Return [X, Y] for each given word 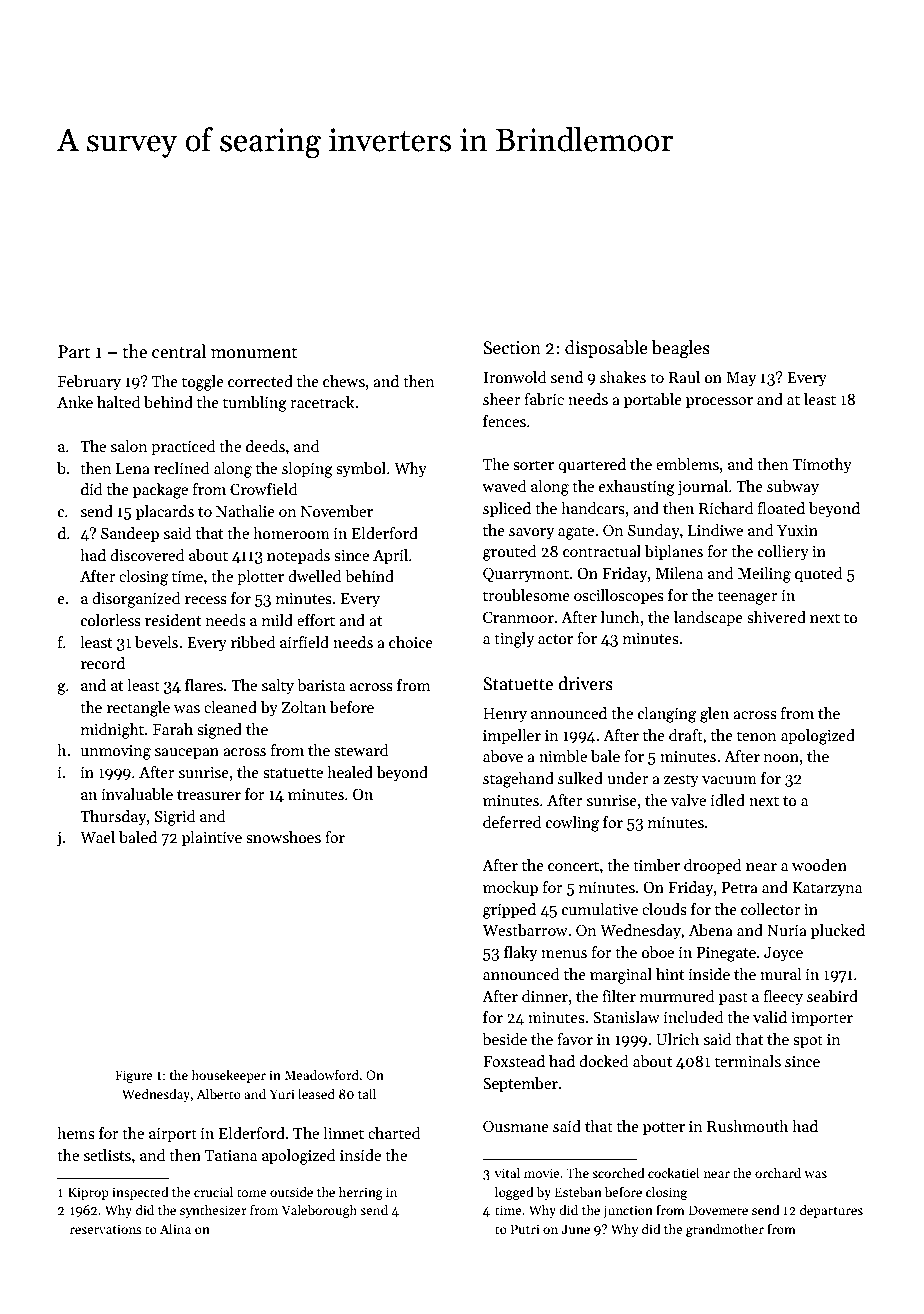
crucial [213, 1191]
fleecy [783, 998]
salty [278, 687]
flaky [520, 954]
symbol [361, 470]
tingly [514, 640]
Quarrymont [526, 575]
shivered [776, 617]
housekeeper [229, 1076]
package [160, 491]
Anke [75, 402]
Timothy [822, 466]
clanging [667, 715]
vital [507, 1172]
